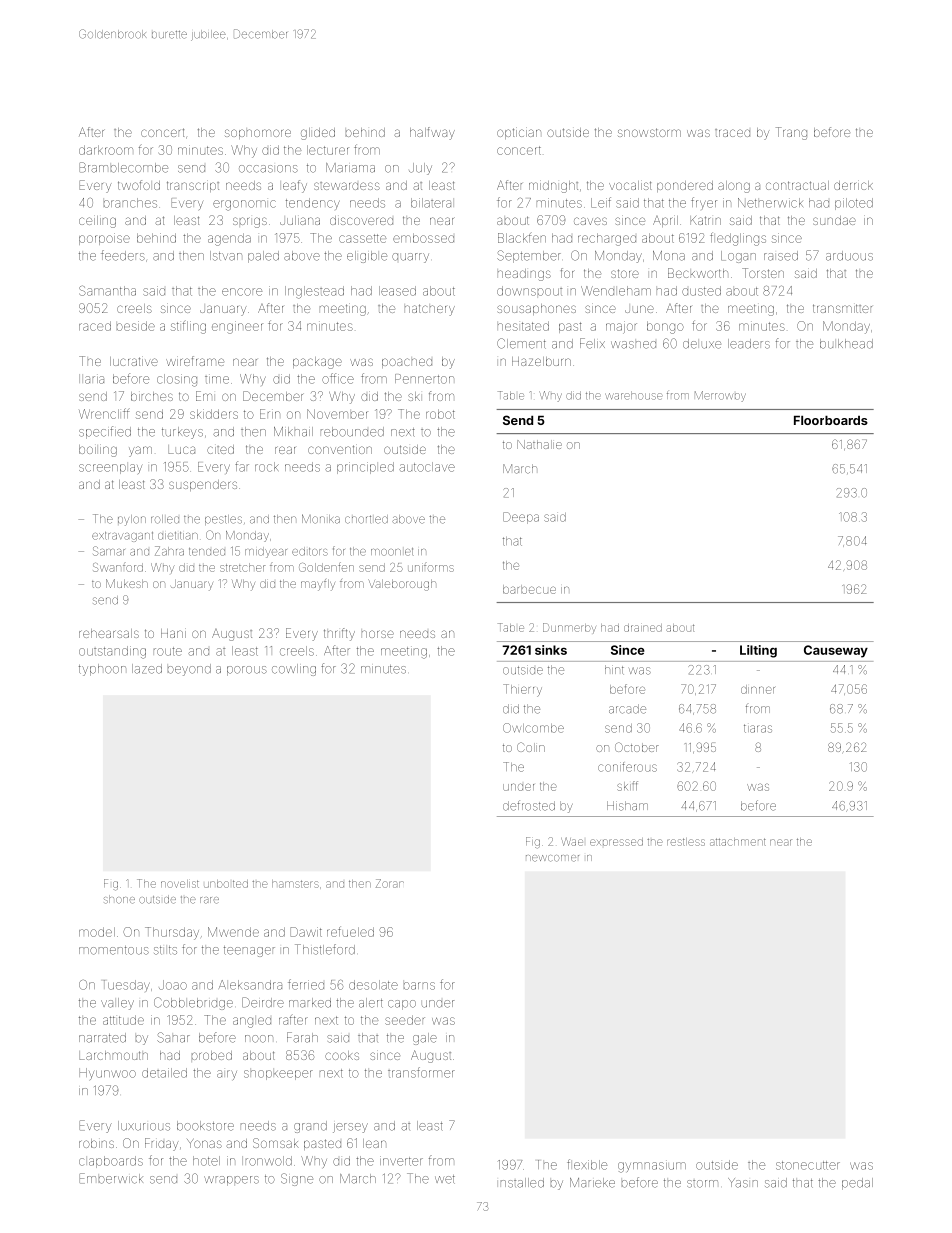 The height and width of the page is (1233, 952). I want to click on Signe, so click(297, 1179).
